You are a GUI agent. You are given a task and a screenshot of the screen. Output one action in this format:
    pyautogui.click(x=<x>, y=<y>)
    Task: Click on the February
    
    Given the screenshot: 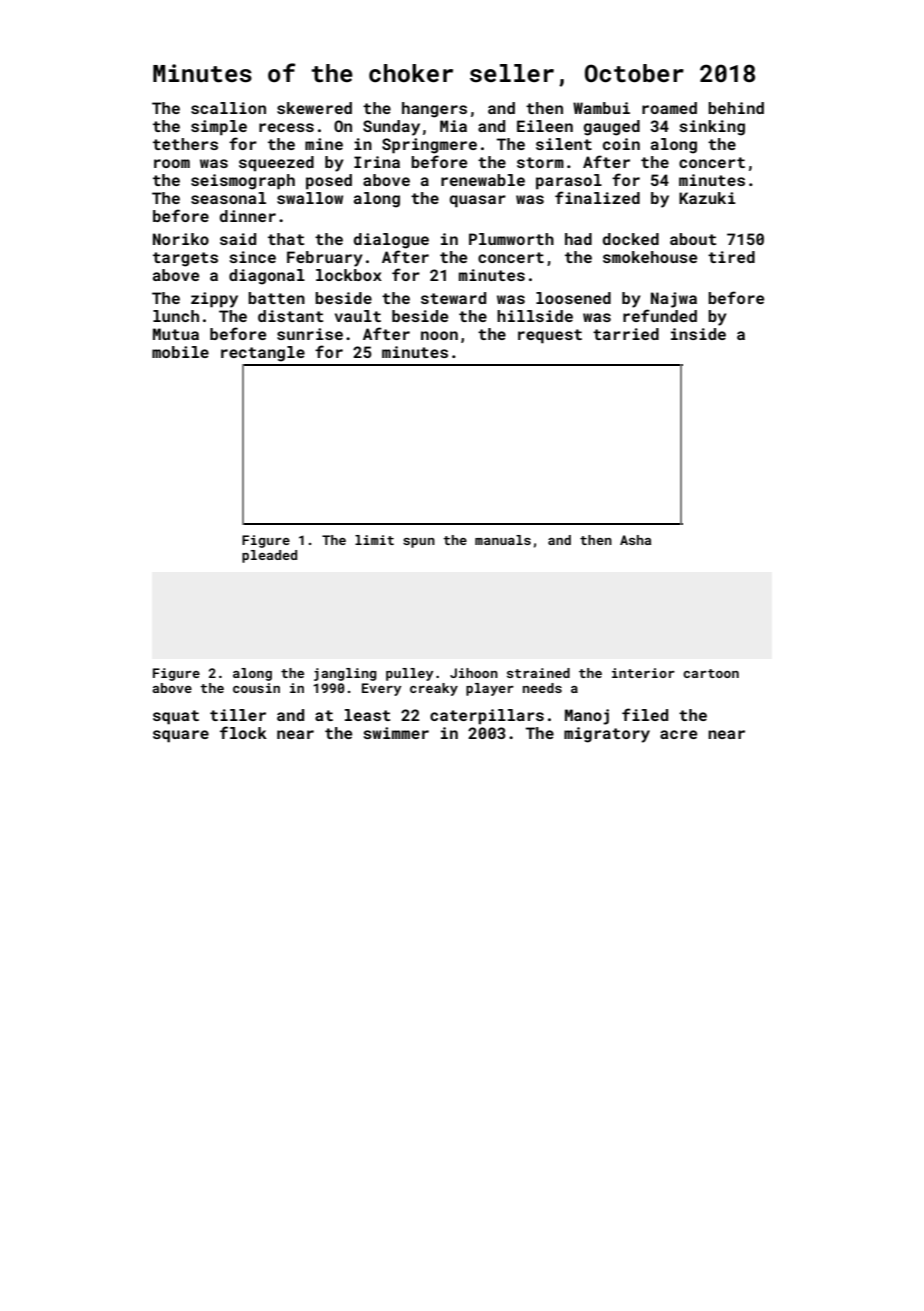 What is the action you would take?
    pyautogui.click(x=325, y=259)
